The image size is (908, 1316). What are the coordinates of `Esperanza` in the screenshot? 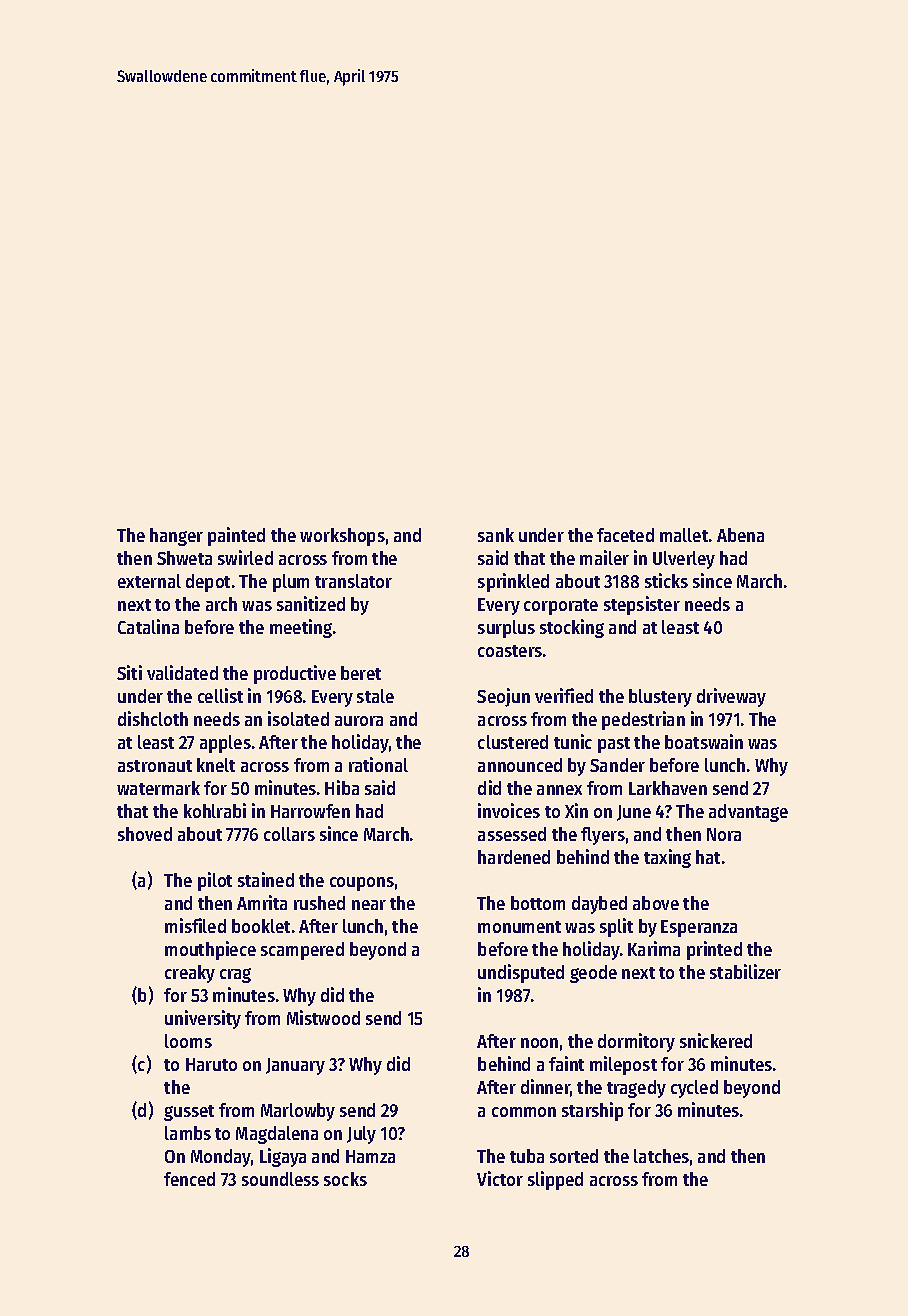 It's located at (699, 928).
